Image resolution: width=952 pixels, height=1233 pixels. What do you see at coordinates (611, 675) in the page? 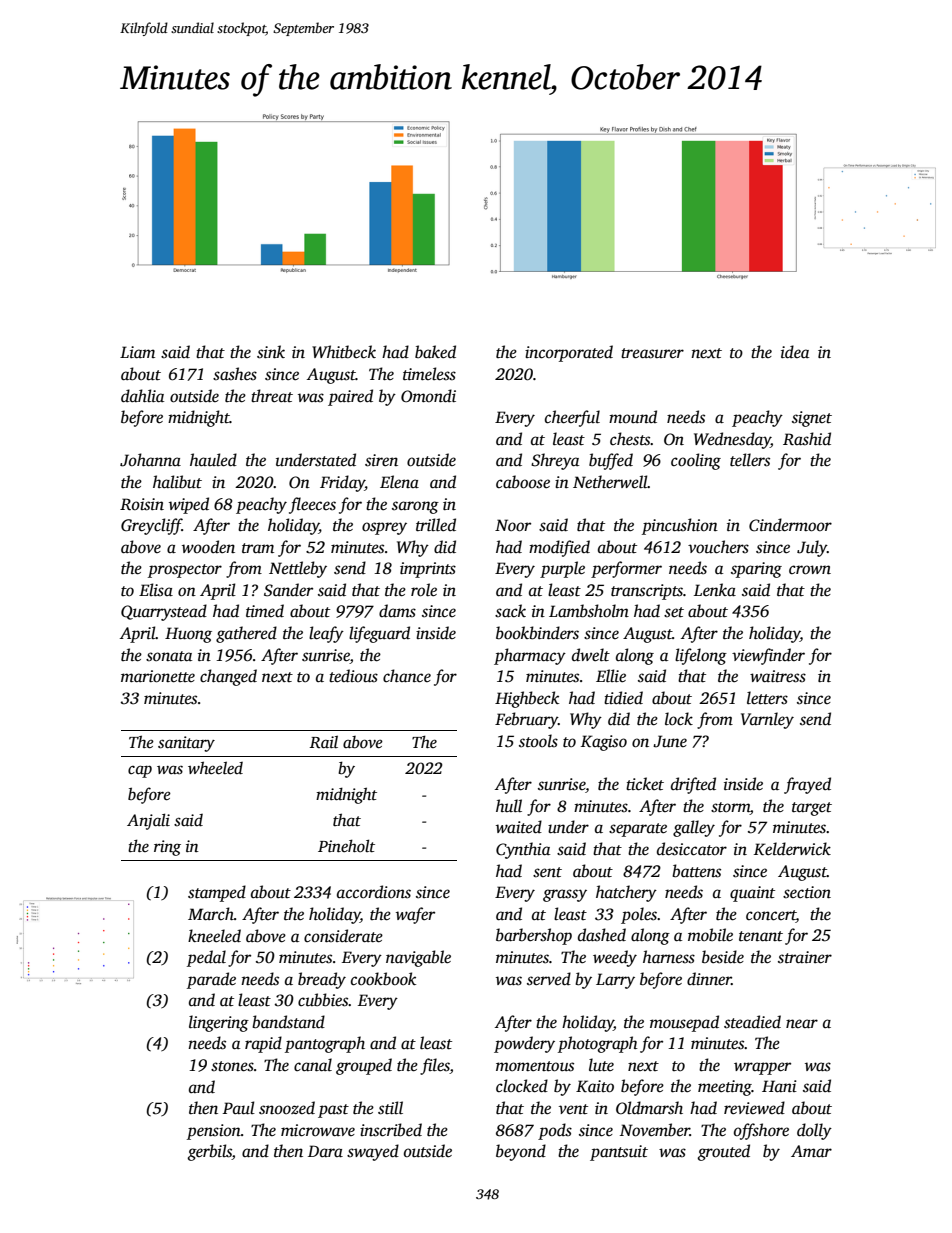
I see `Ellie` at bounding box center [611, 675].
